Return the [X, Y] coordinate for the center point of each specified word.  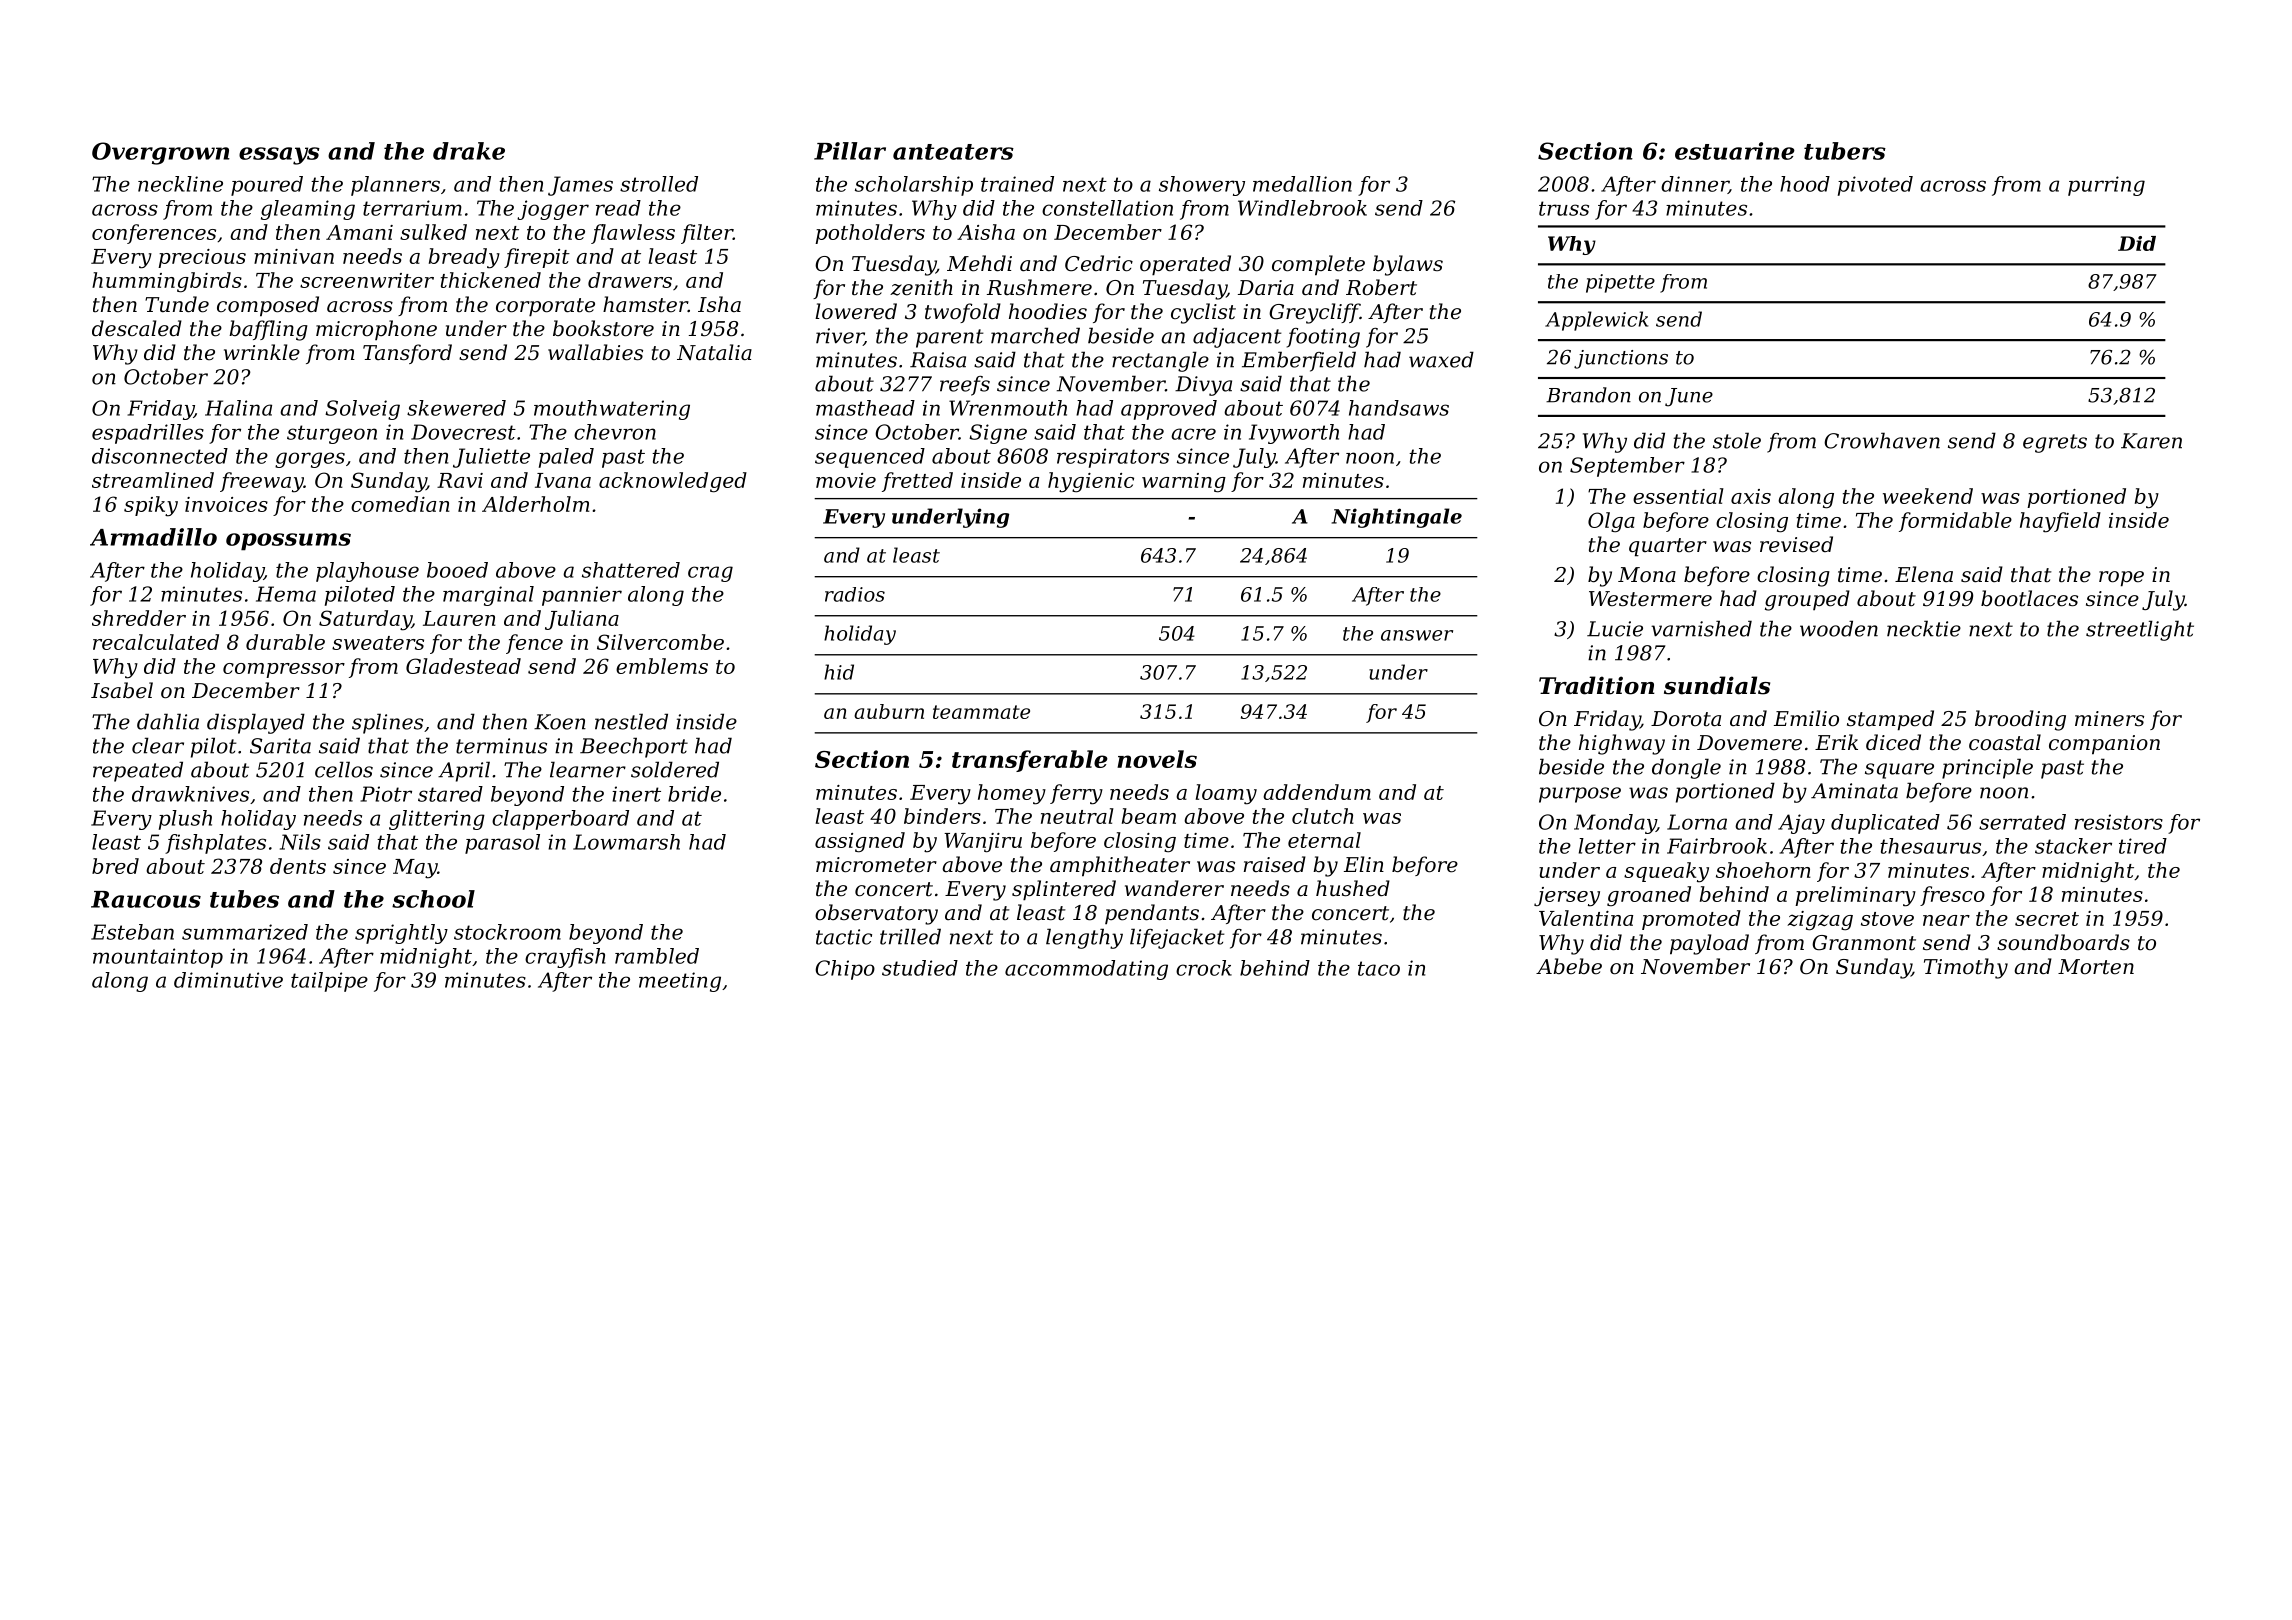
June [1689, 397]
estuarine [1735, 151]
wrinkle [262, 352]
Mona [1647, 575]
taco [1379, 968]
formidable [1955, 522]
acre [1193, 434]
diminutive [228, 980]
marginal [488, 596]
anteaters [953, 152]
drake [469, 151]
